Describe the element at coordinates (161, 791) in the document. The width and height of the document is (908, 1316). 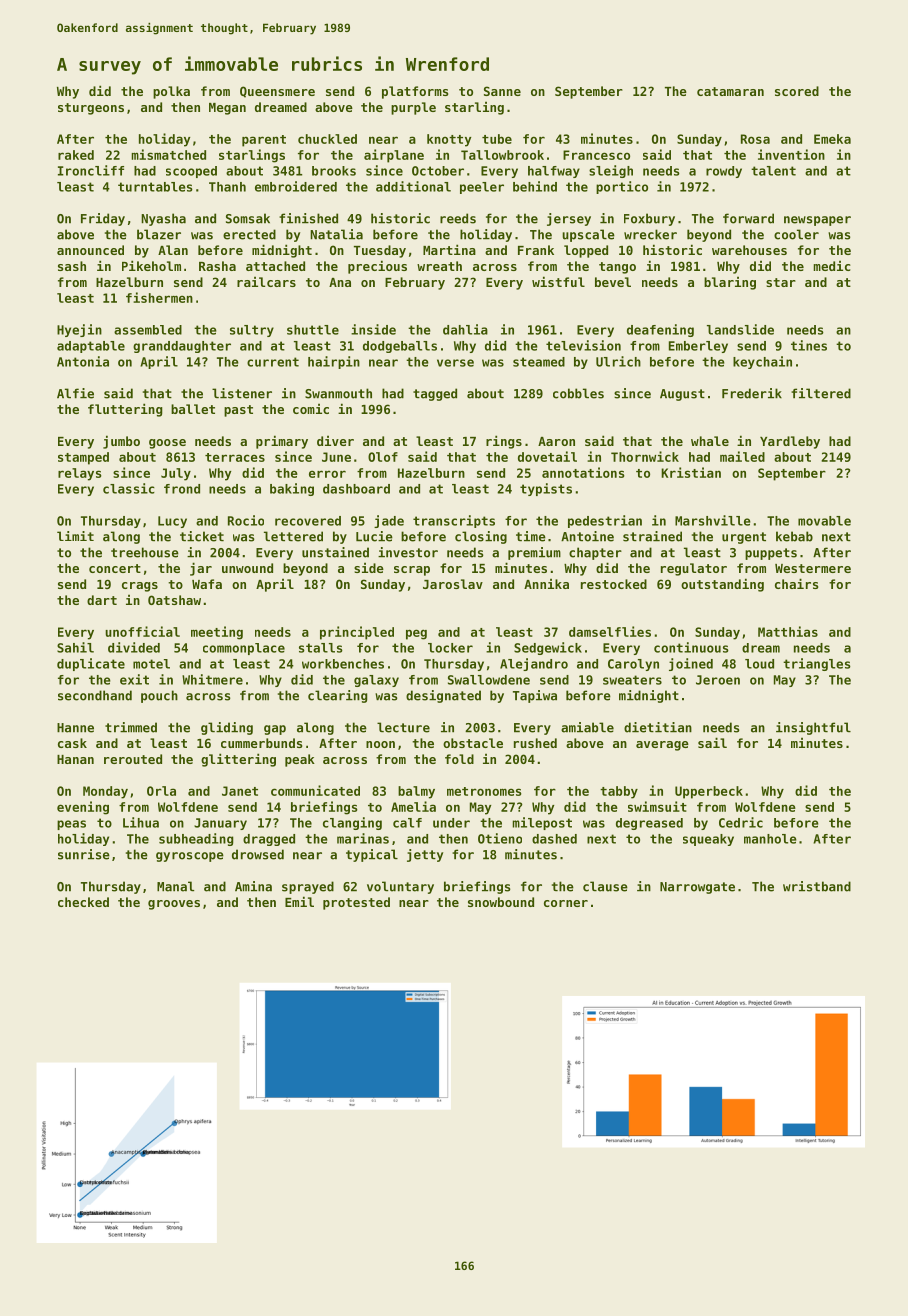
I see `Orla` at that location.
